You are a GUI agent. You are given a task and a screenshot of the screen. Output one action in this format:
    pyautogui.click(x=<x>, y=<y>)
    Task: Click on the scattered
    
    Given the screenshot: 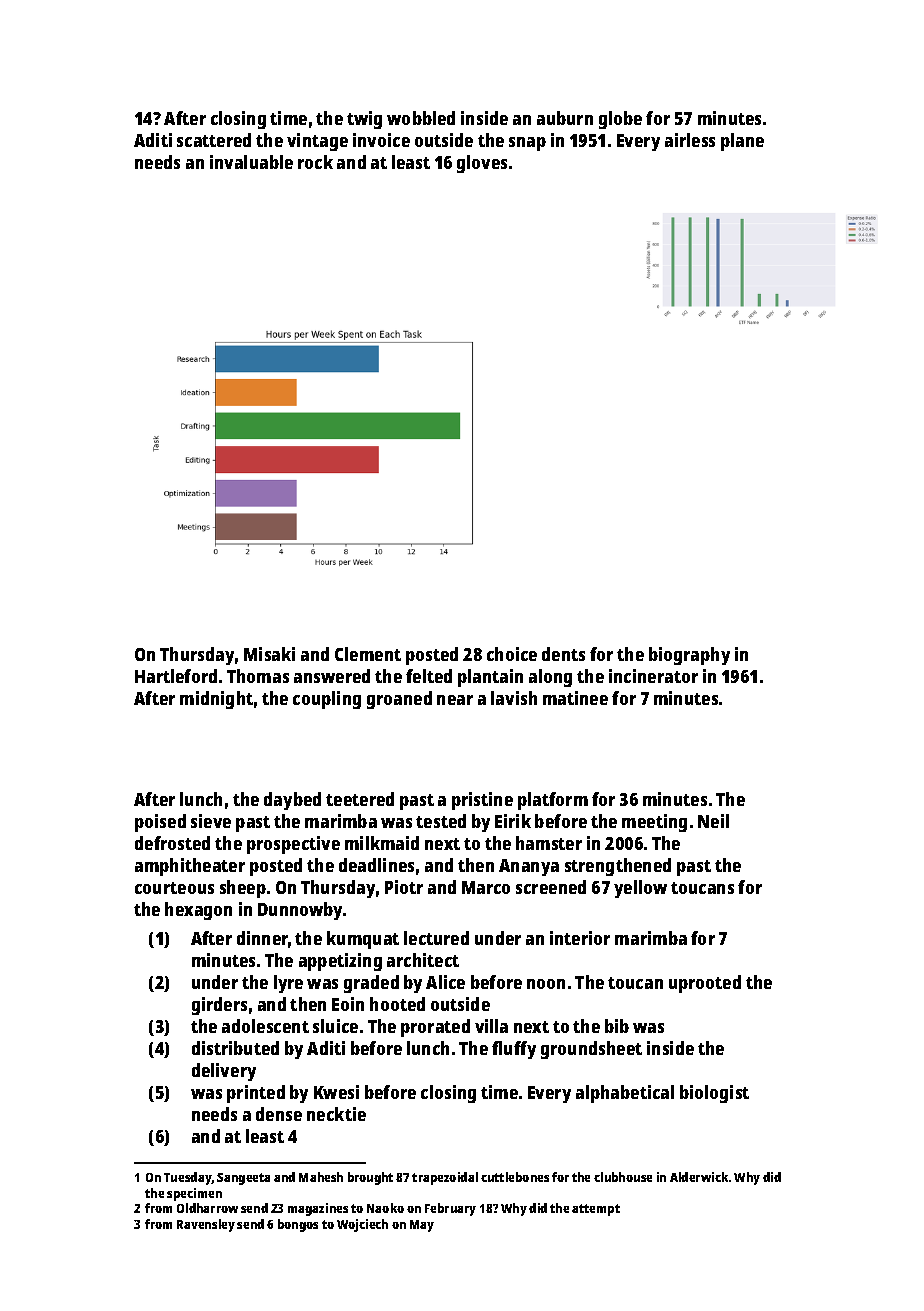 What is the action you would take?
    pyautogui.click(x=214, y=140)
